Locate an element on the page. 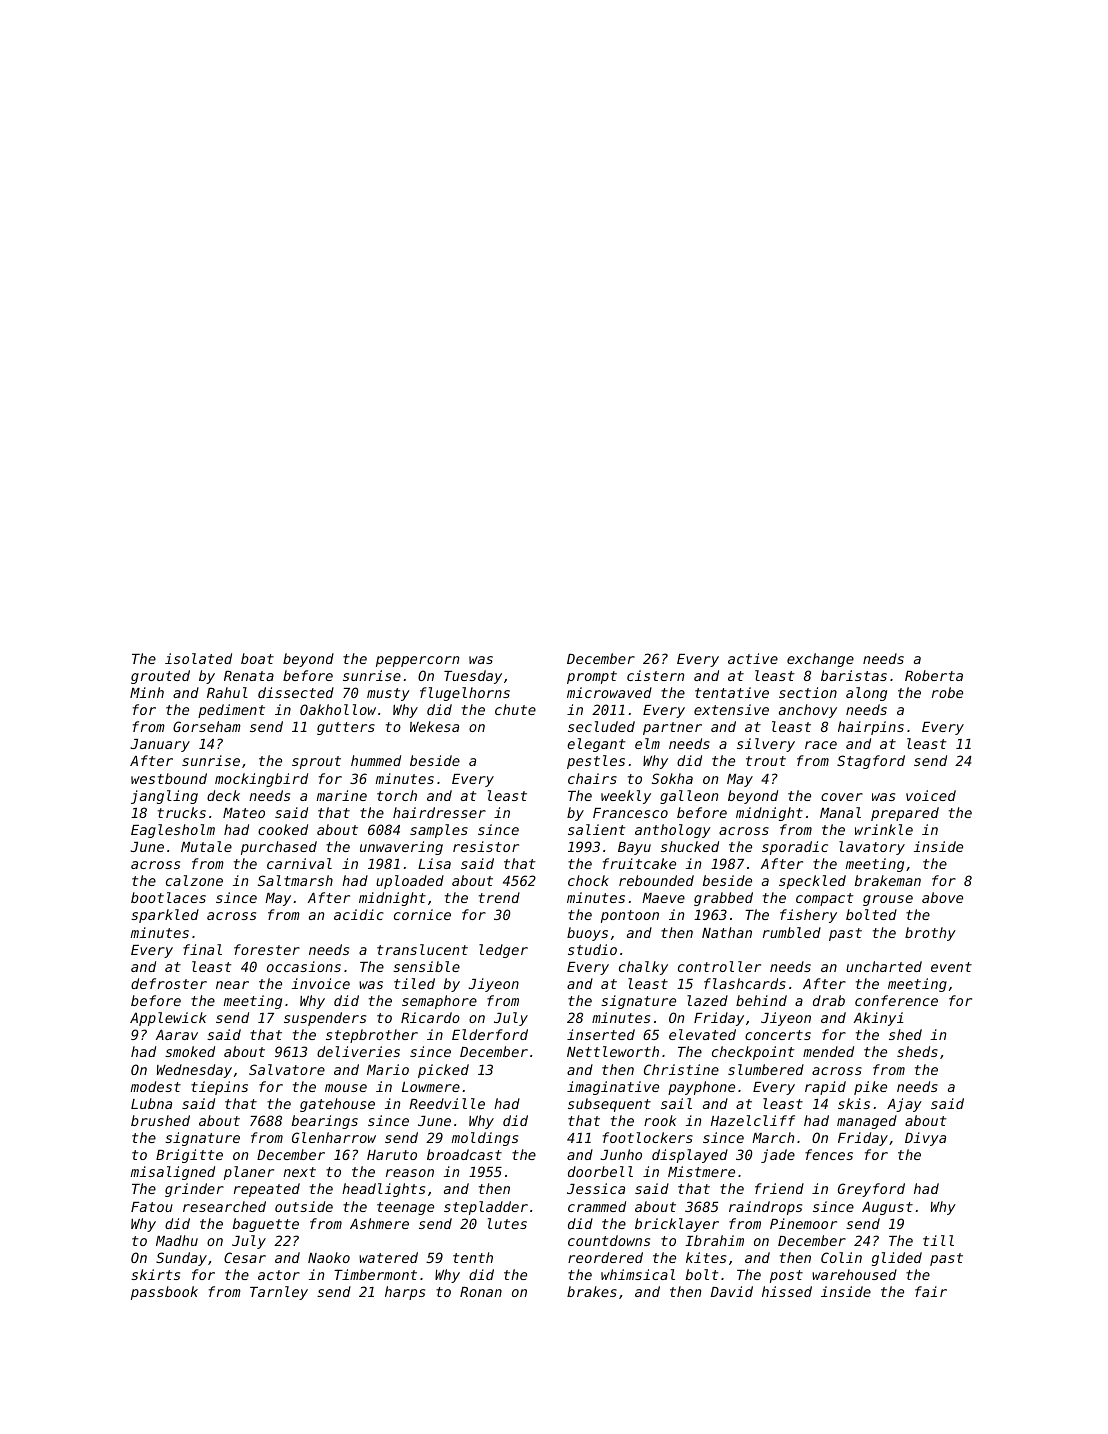  boat is located at coordinates (257, 658).
